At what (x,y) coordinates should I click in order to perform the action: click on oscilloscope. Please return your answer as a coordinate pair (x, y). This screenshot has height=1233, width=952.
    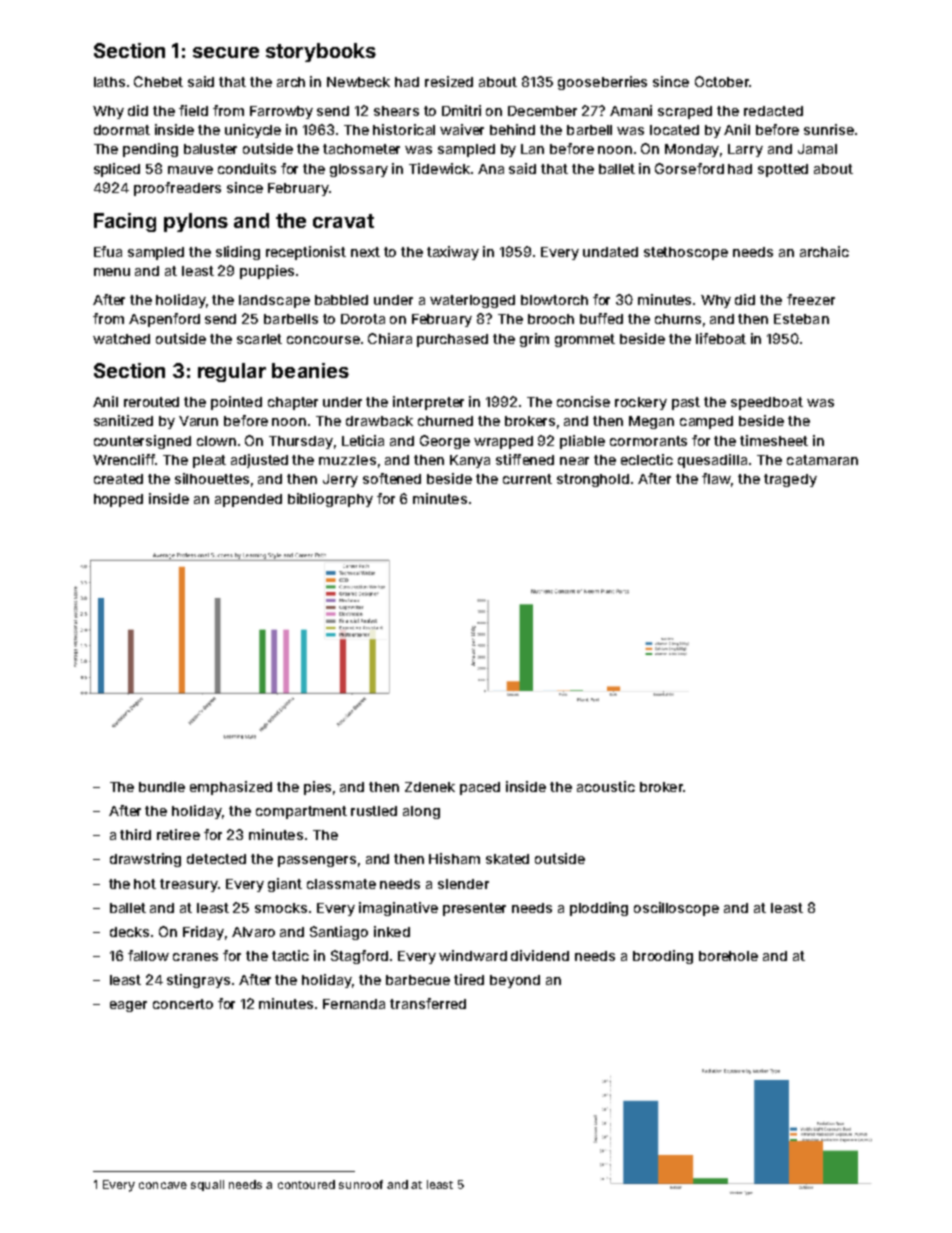
    Looking at the image, I should click on (676, 909).
